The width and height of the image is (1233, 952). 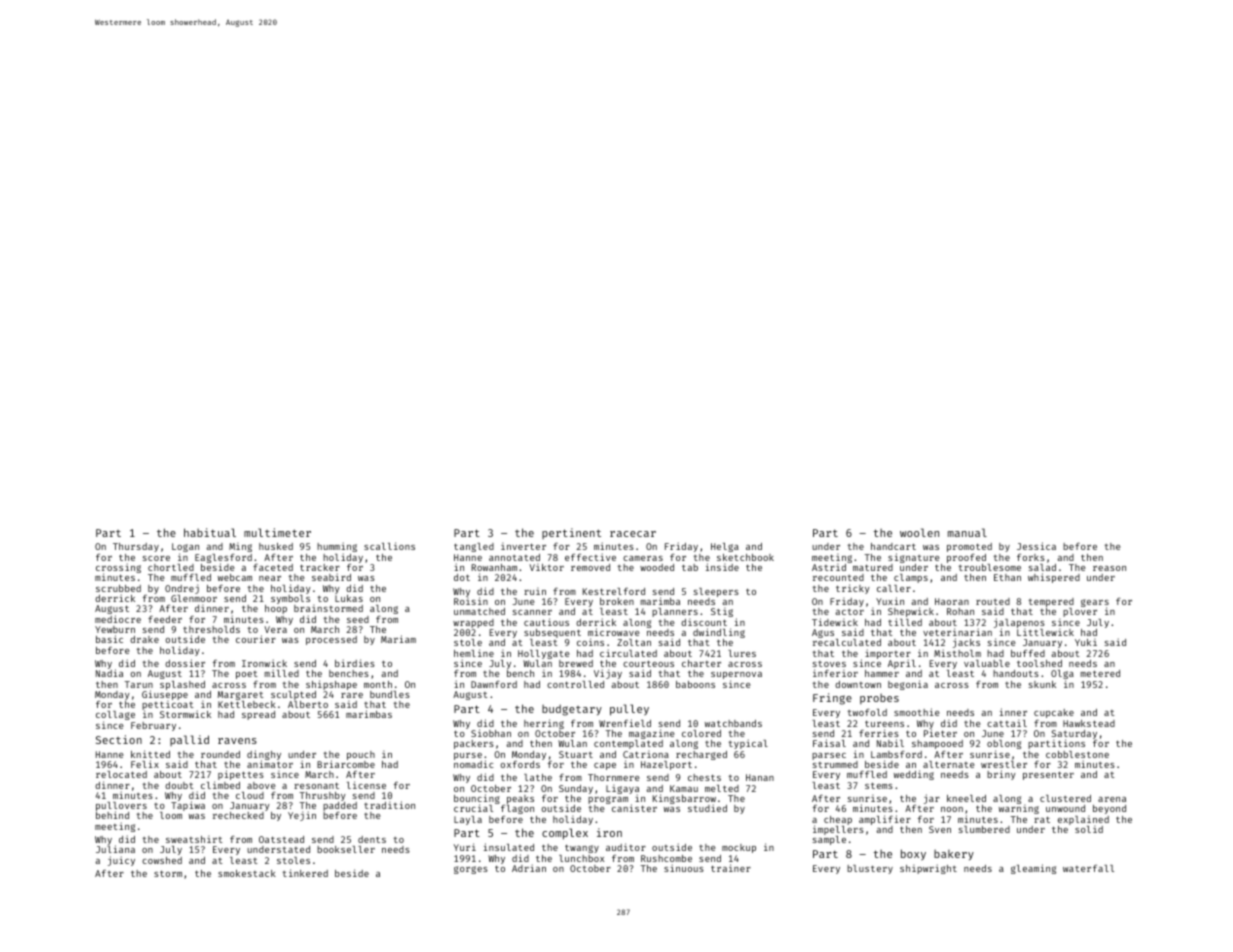 What do you see at coordinates (491, 733) in the image?
I see `Siobhan` at bounding box center [491, 733].
